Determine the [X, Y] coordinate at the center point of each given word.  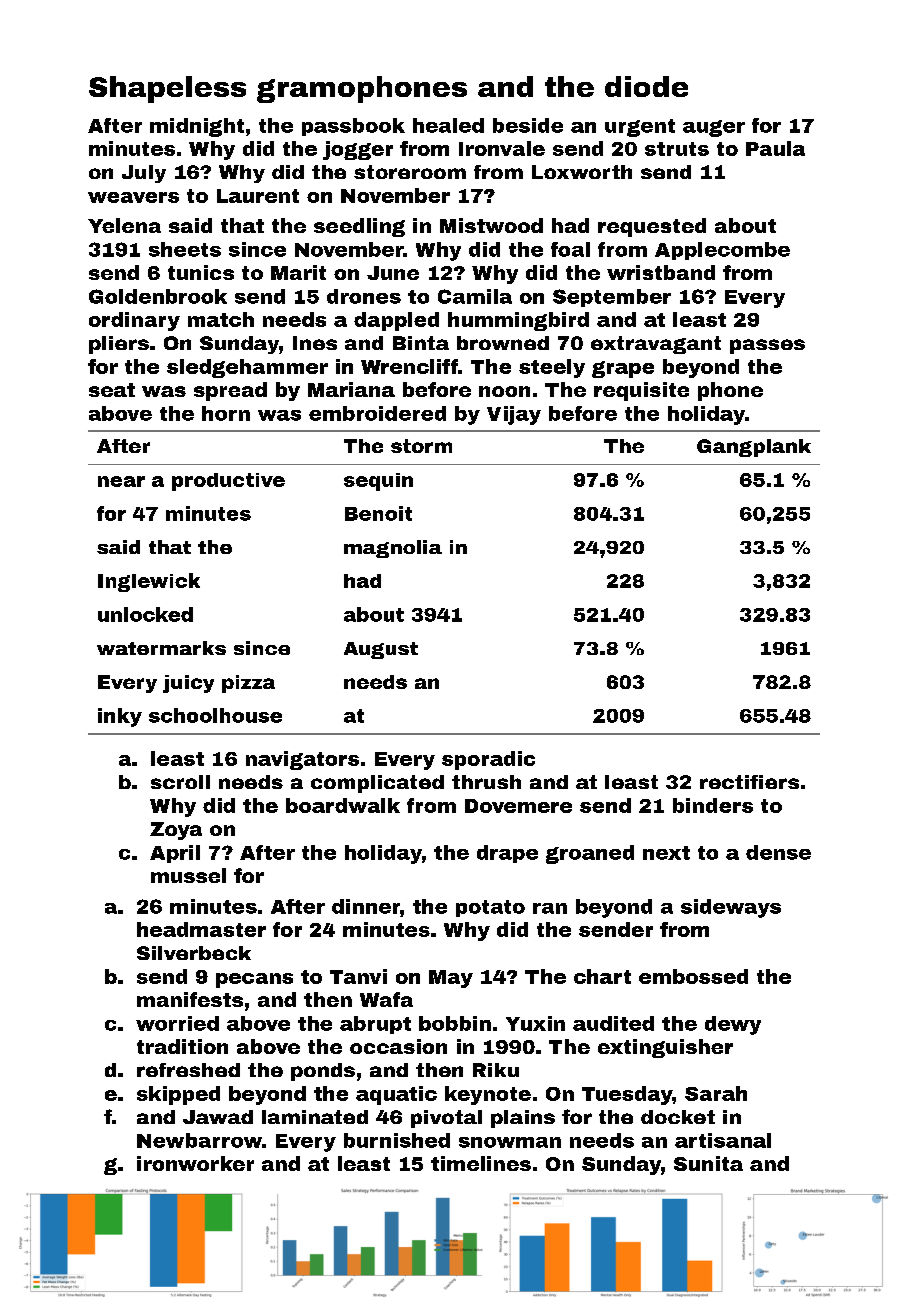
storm [421, 446]
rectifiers [749, 782]
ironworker [195, 1163]
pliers [119, 345]
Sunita [708, 1163]
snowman [510, 1142]
